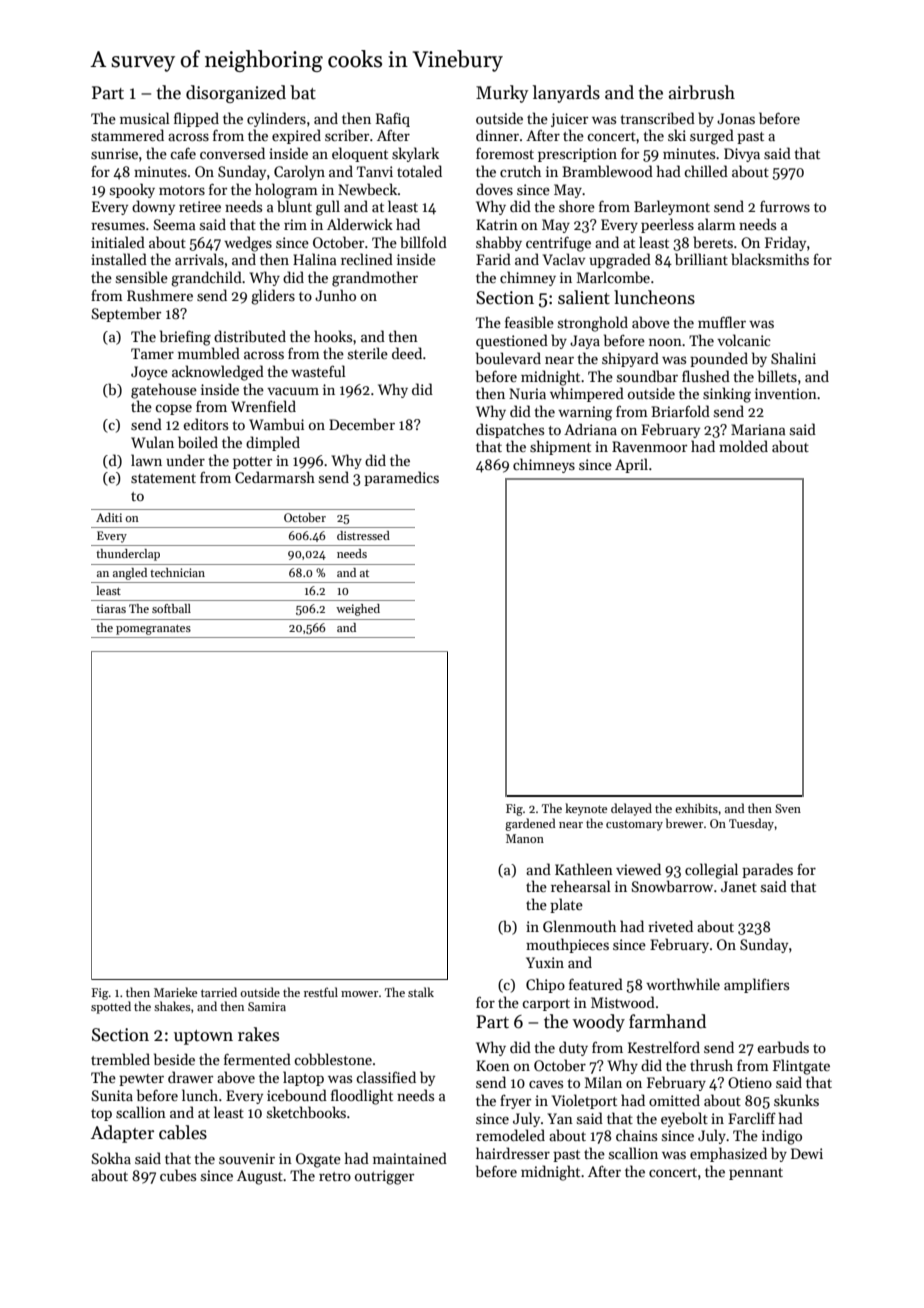 This screenshot has width=924, height=1308. Describe the element at coordinates (510, 430) in the screenshot. I see `dispatches` at that location.
